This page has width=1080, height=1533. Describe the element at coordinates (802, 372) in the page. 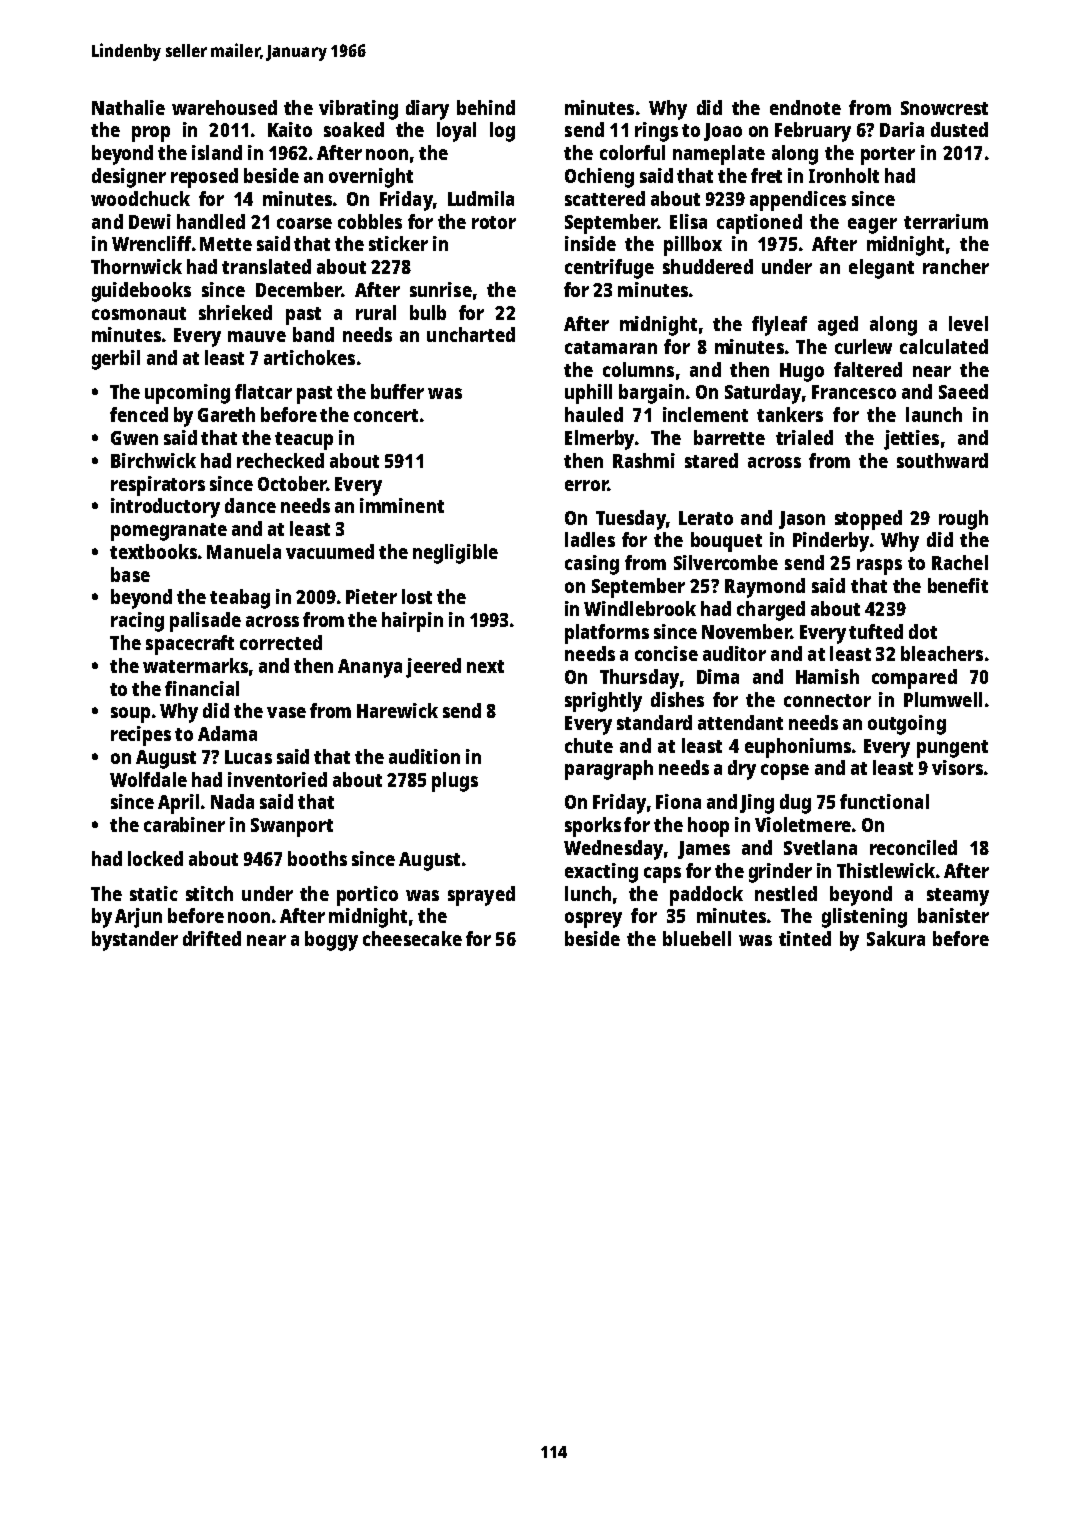

I see `Hugo` at that location.
